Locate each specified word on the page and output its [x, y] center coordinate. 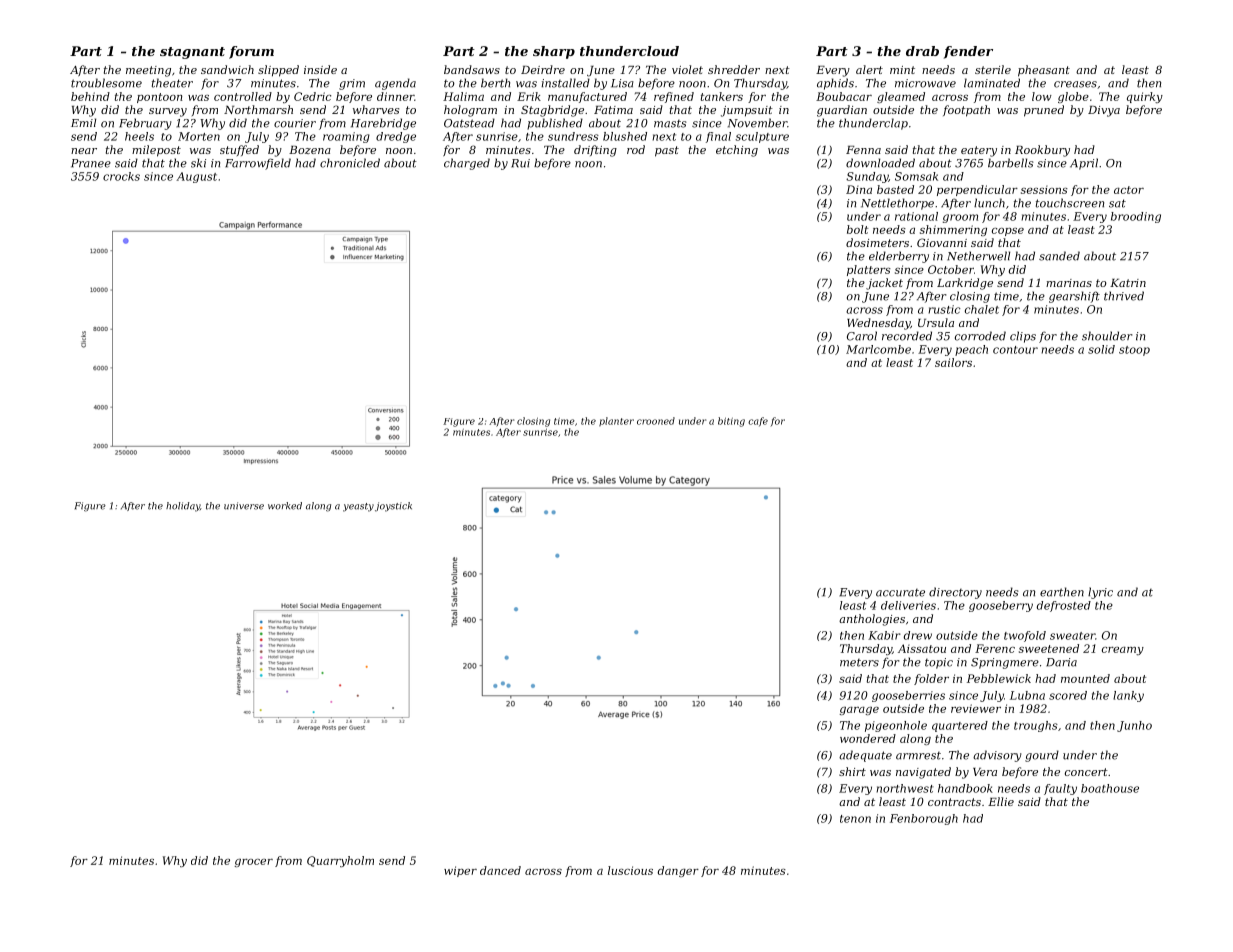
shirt [852, 771]
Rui [520, 163]
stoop [1134, 351]
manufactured [587, 97]
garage [859, 711]
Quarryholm [340, 861]
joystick [393, 507]
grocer [253, 863]
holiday [183, 507]
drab [922, 51]
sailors [953, 362]
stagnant [192, 53]
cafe [758, 422]
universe [244, 506]
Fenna [863, 150]
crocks [121, 176]
